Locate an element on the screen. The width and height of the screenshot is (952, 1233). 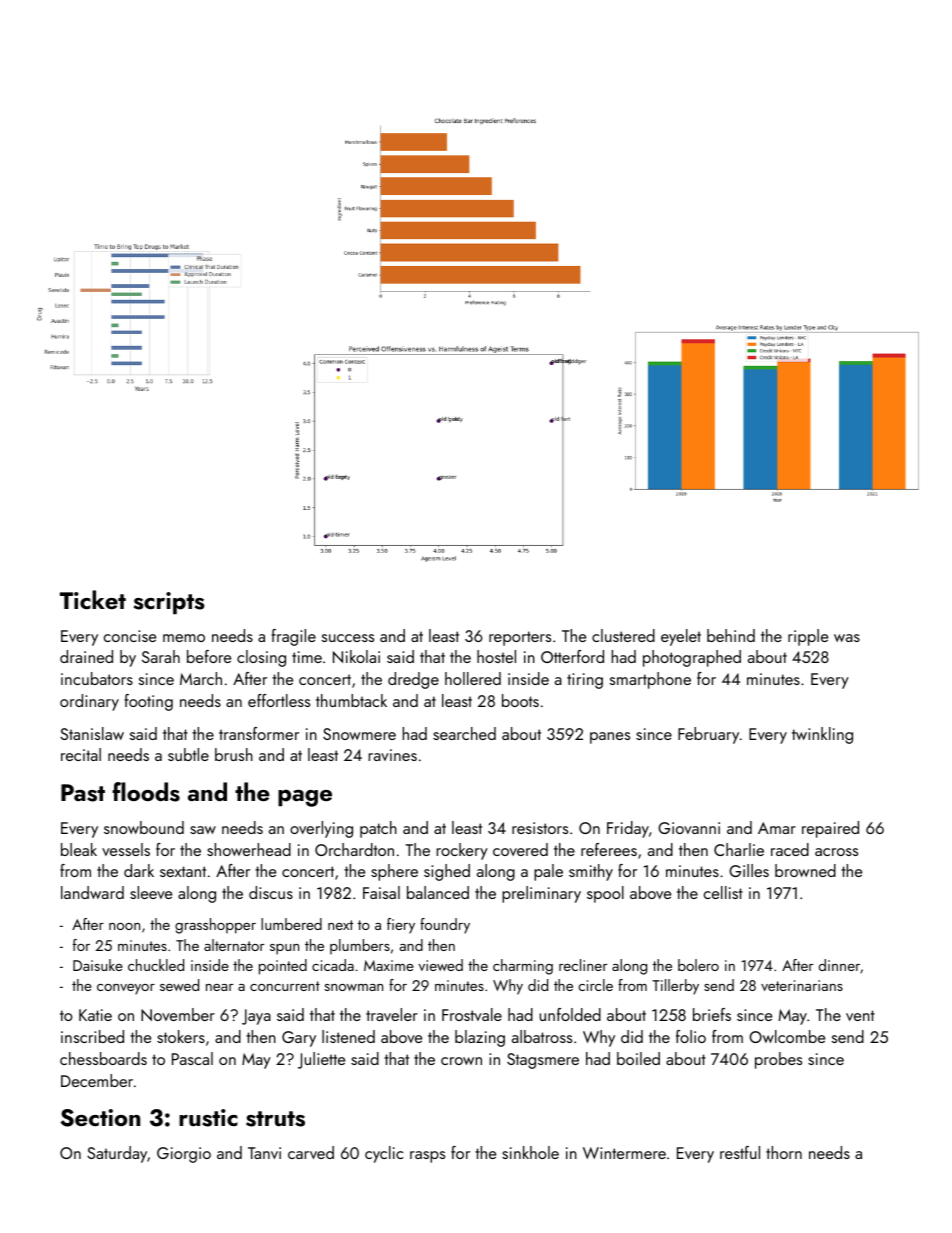
Stagsmere is located at coordinates (543, 1061).
